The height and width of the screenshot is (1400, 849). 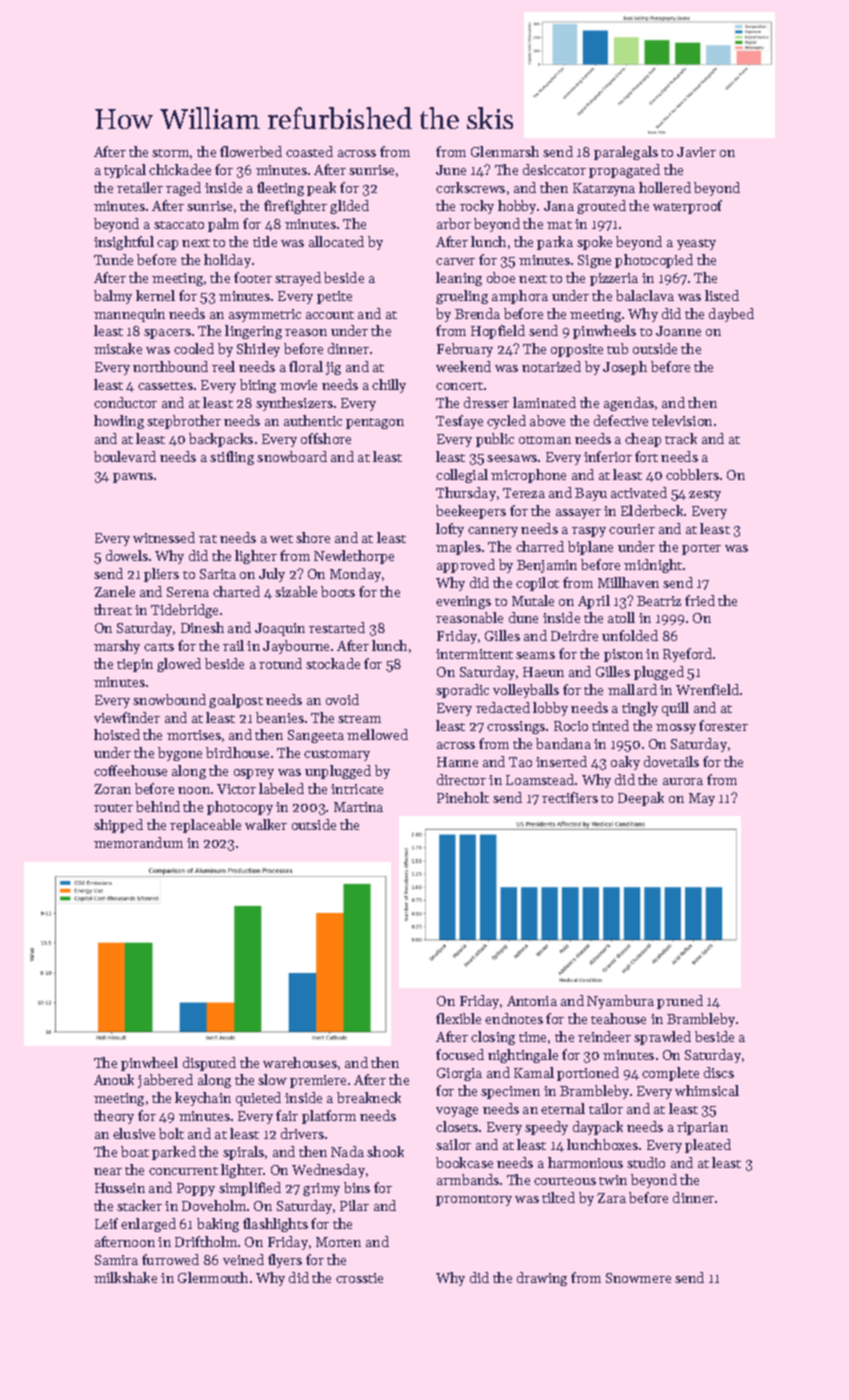 What do you see at coordinates (114, 1079) in the screenshot?
I see `Anouk` at bounding box center [114, 1079].
